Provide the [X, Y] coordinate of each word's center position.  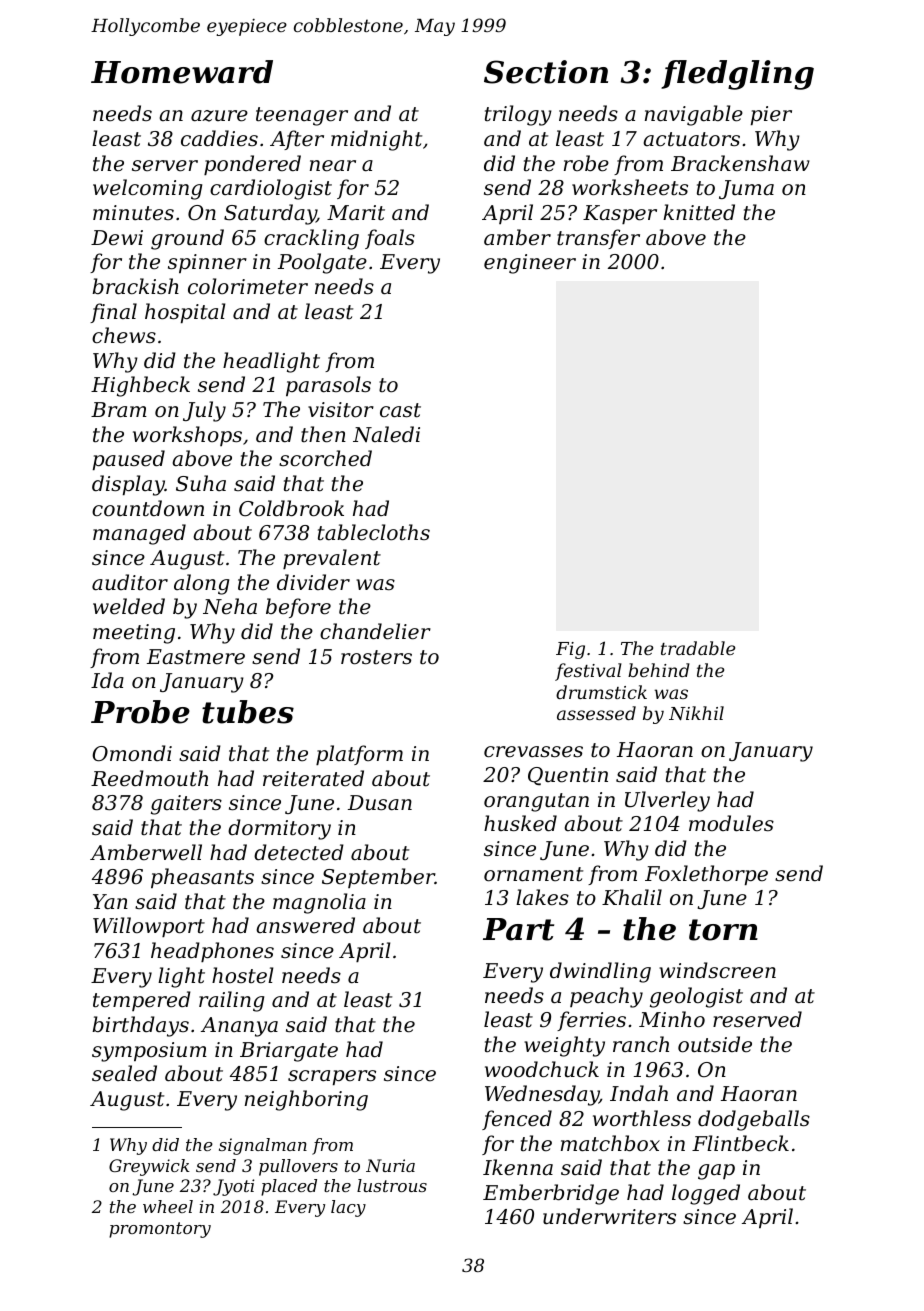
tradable [698, 648]
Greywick [149, 1167]
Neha [230, 606]
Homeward [182, 72]
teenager [302, 116]
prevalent [332, 559]
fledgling [737, 75]
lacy [348, 1208]
